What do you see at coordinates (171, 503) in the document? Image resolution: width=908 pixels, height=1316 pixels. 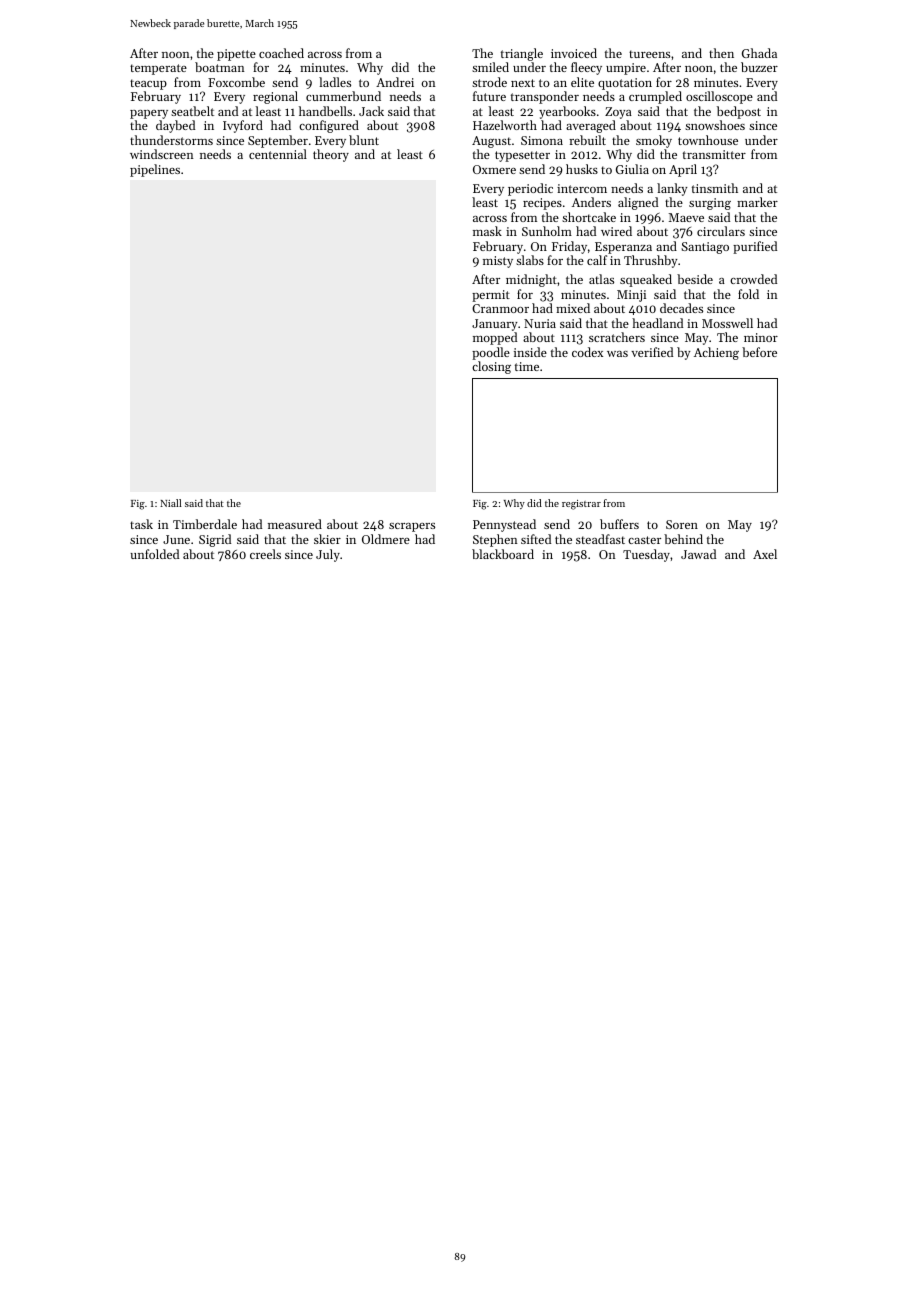 I see `Niall` at bounding box center [171, 503].
